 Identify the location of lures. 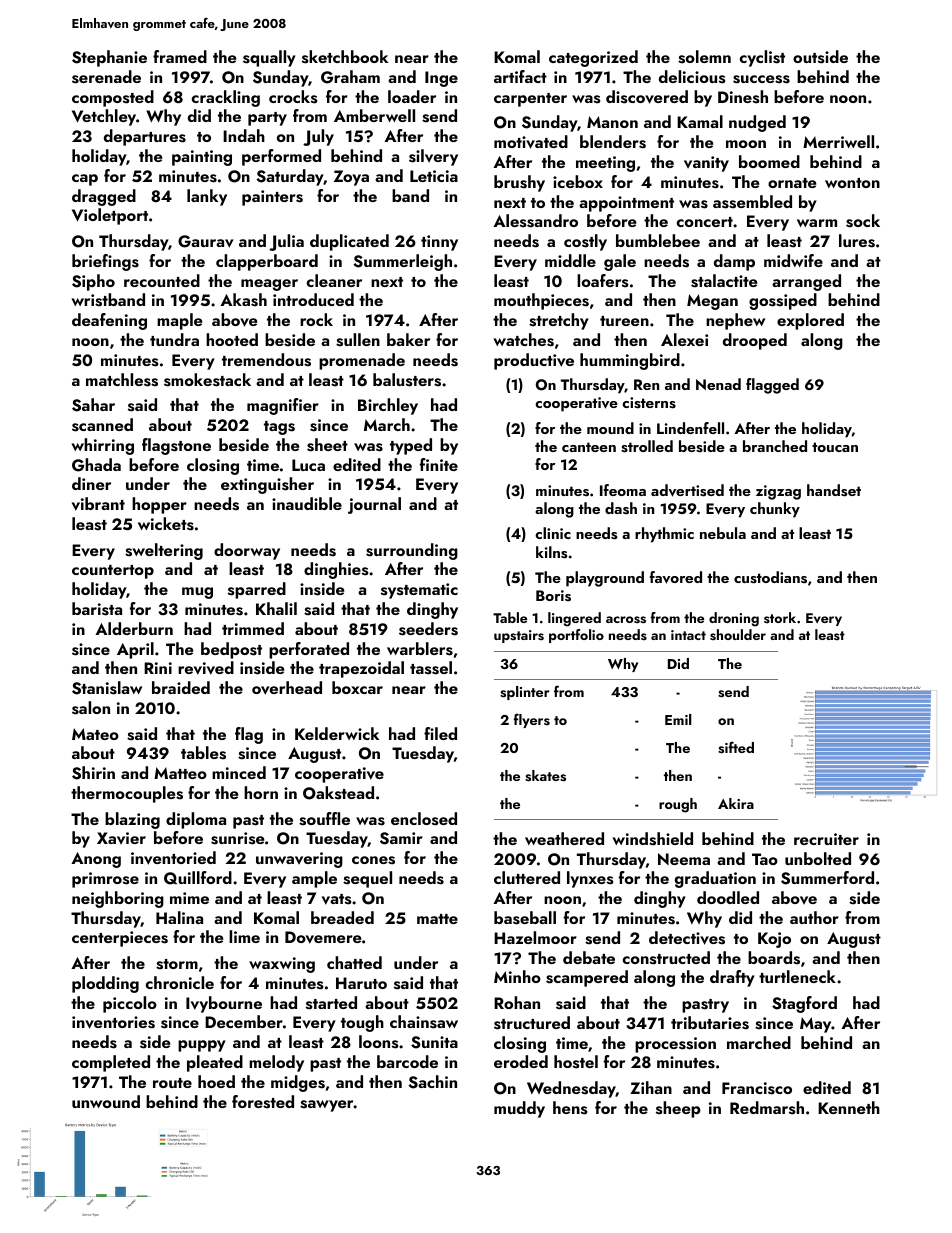
(857, 241).
